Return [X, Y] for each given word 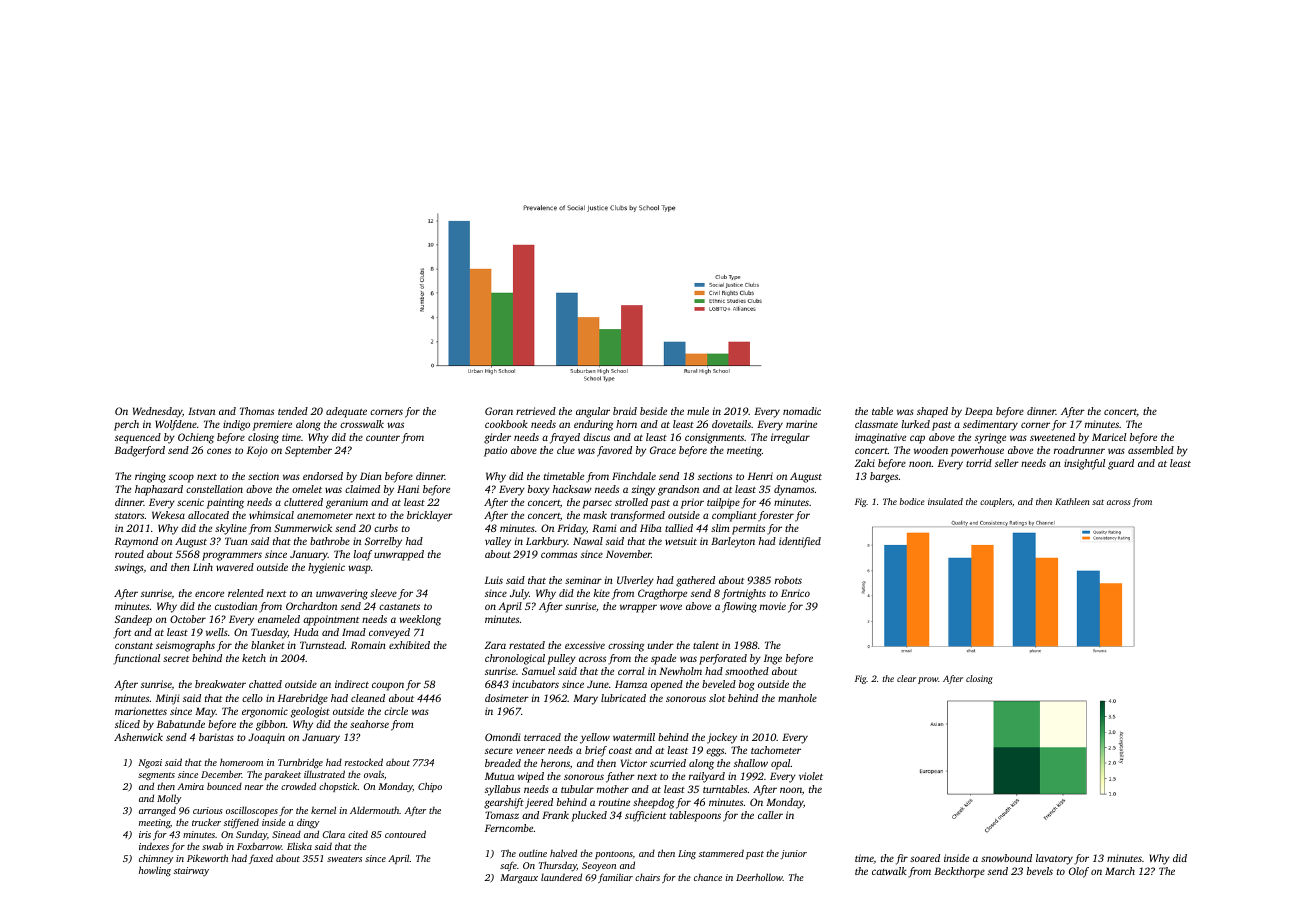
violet [811, 776]
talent [706, 645]
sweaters [344, 859]
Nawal [588, 541]
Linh [203, 567]
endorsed [323, 476]
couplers [996, 502]
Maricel [1109, 437]
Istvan [201, 411]
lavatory [1054, 859]
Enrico [795, 593]
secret [176, 659]
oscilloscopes [252, 811]
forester [776, 516]
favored [614, 451]
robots [788, 580]
